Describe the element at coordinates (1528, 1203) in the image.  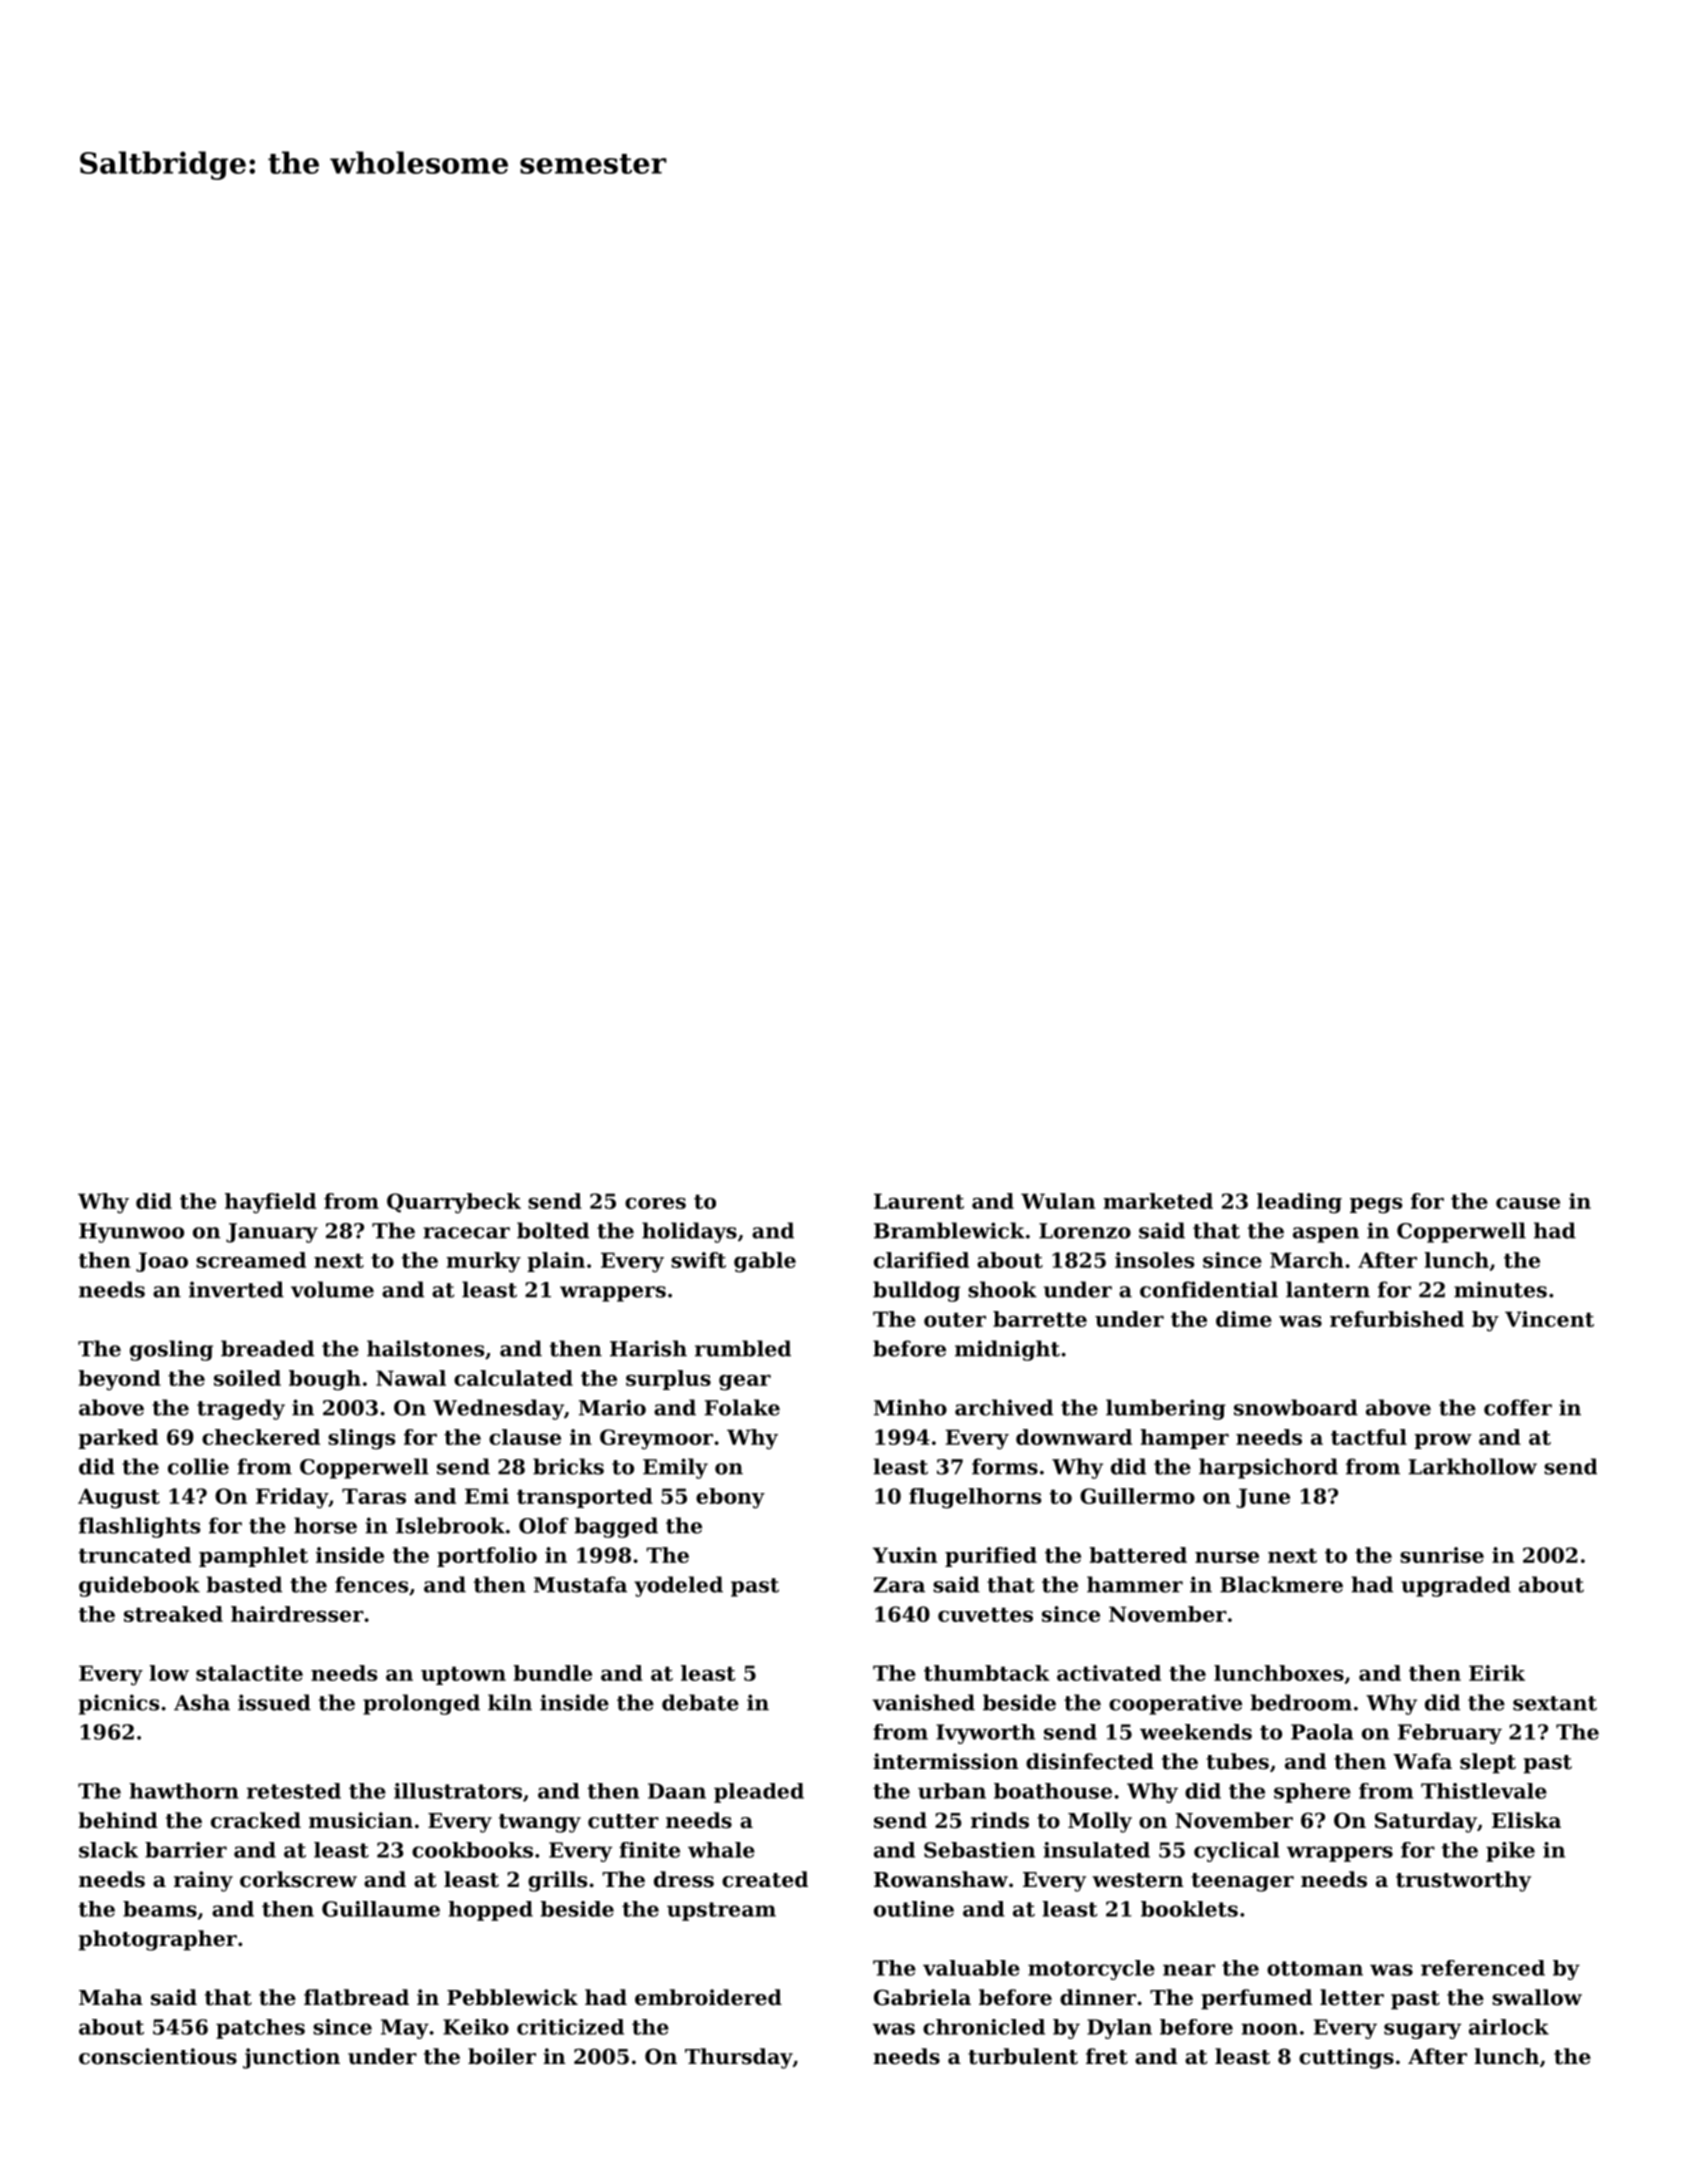
I see `cause` at that location.
